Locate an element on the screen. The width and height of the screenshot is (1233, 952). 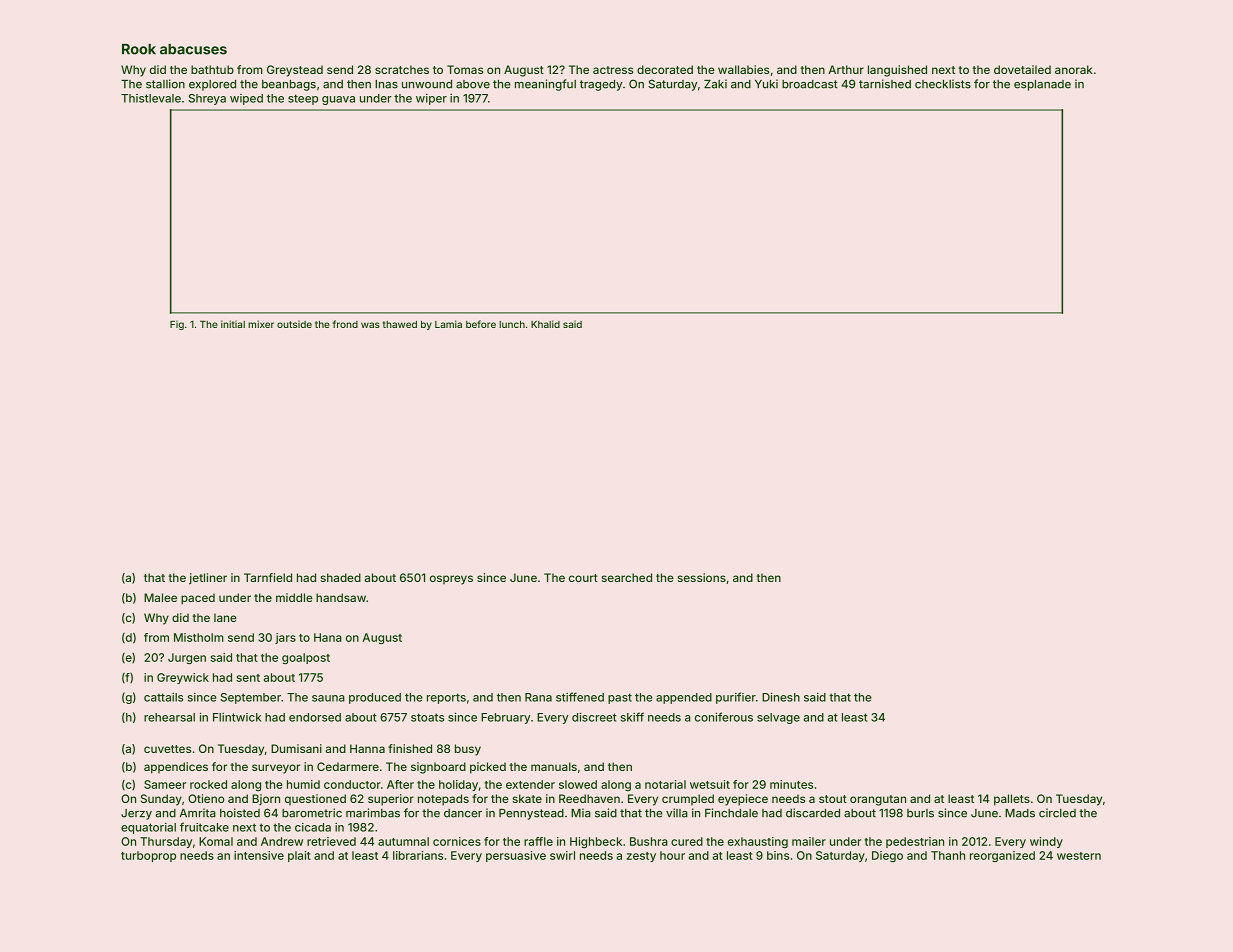
orangutan is located at coordinates (878, 800).
